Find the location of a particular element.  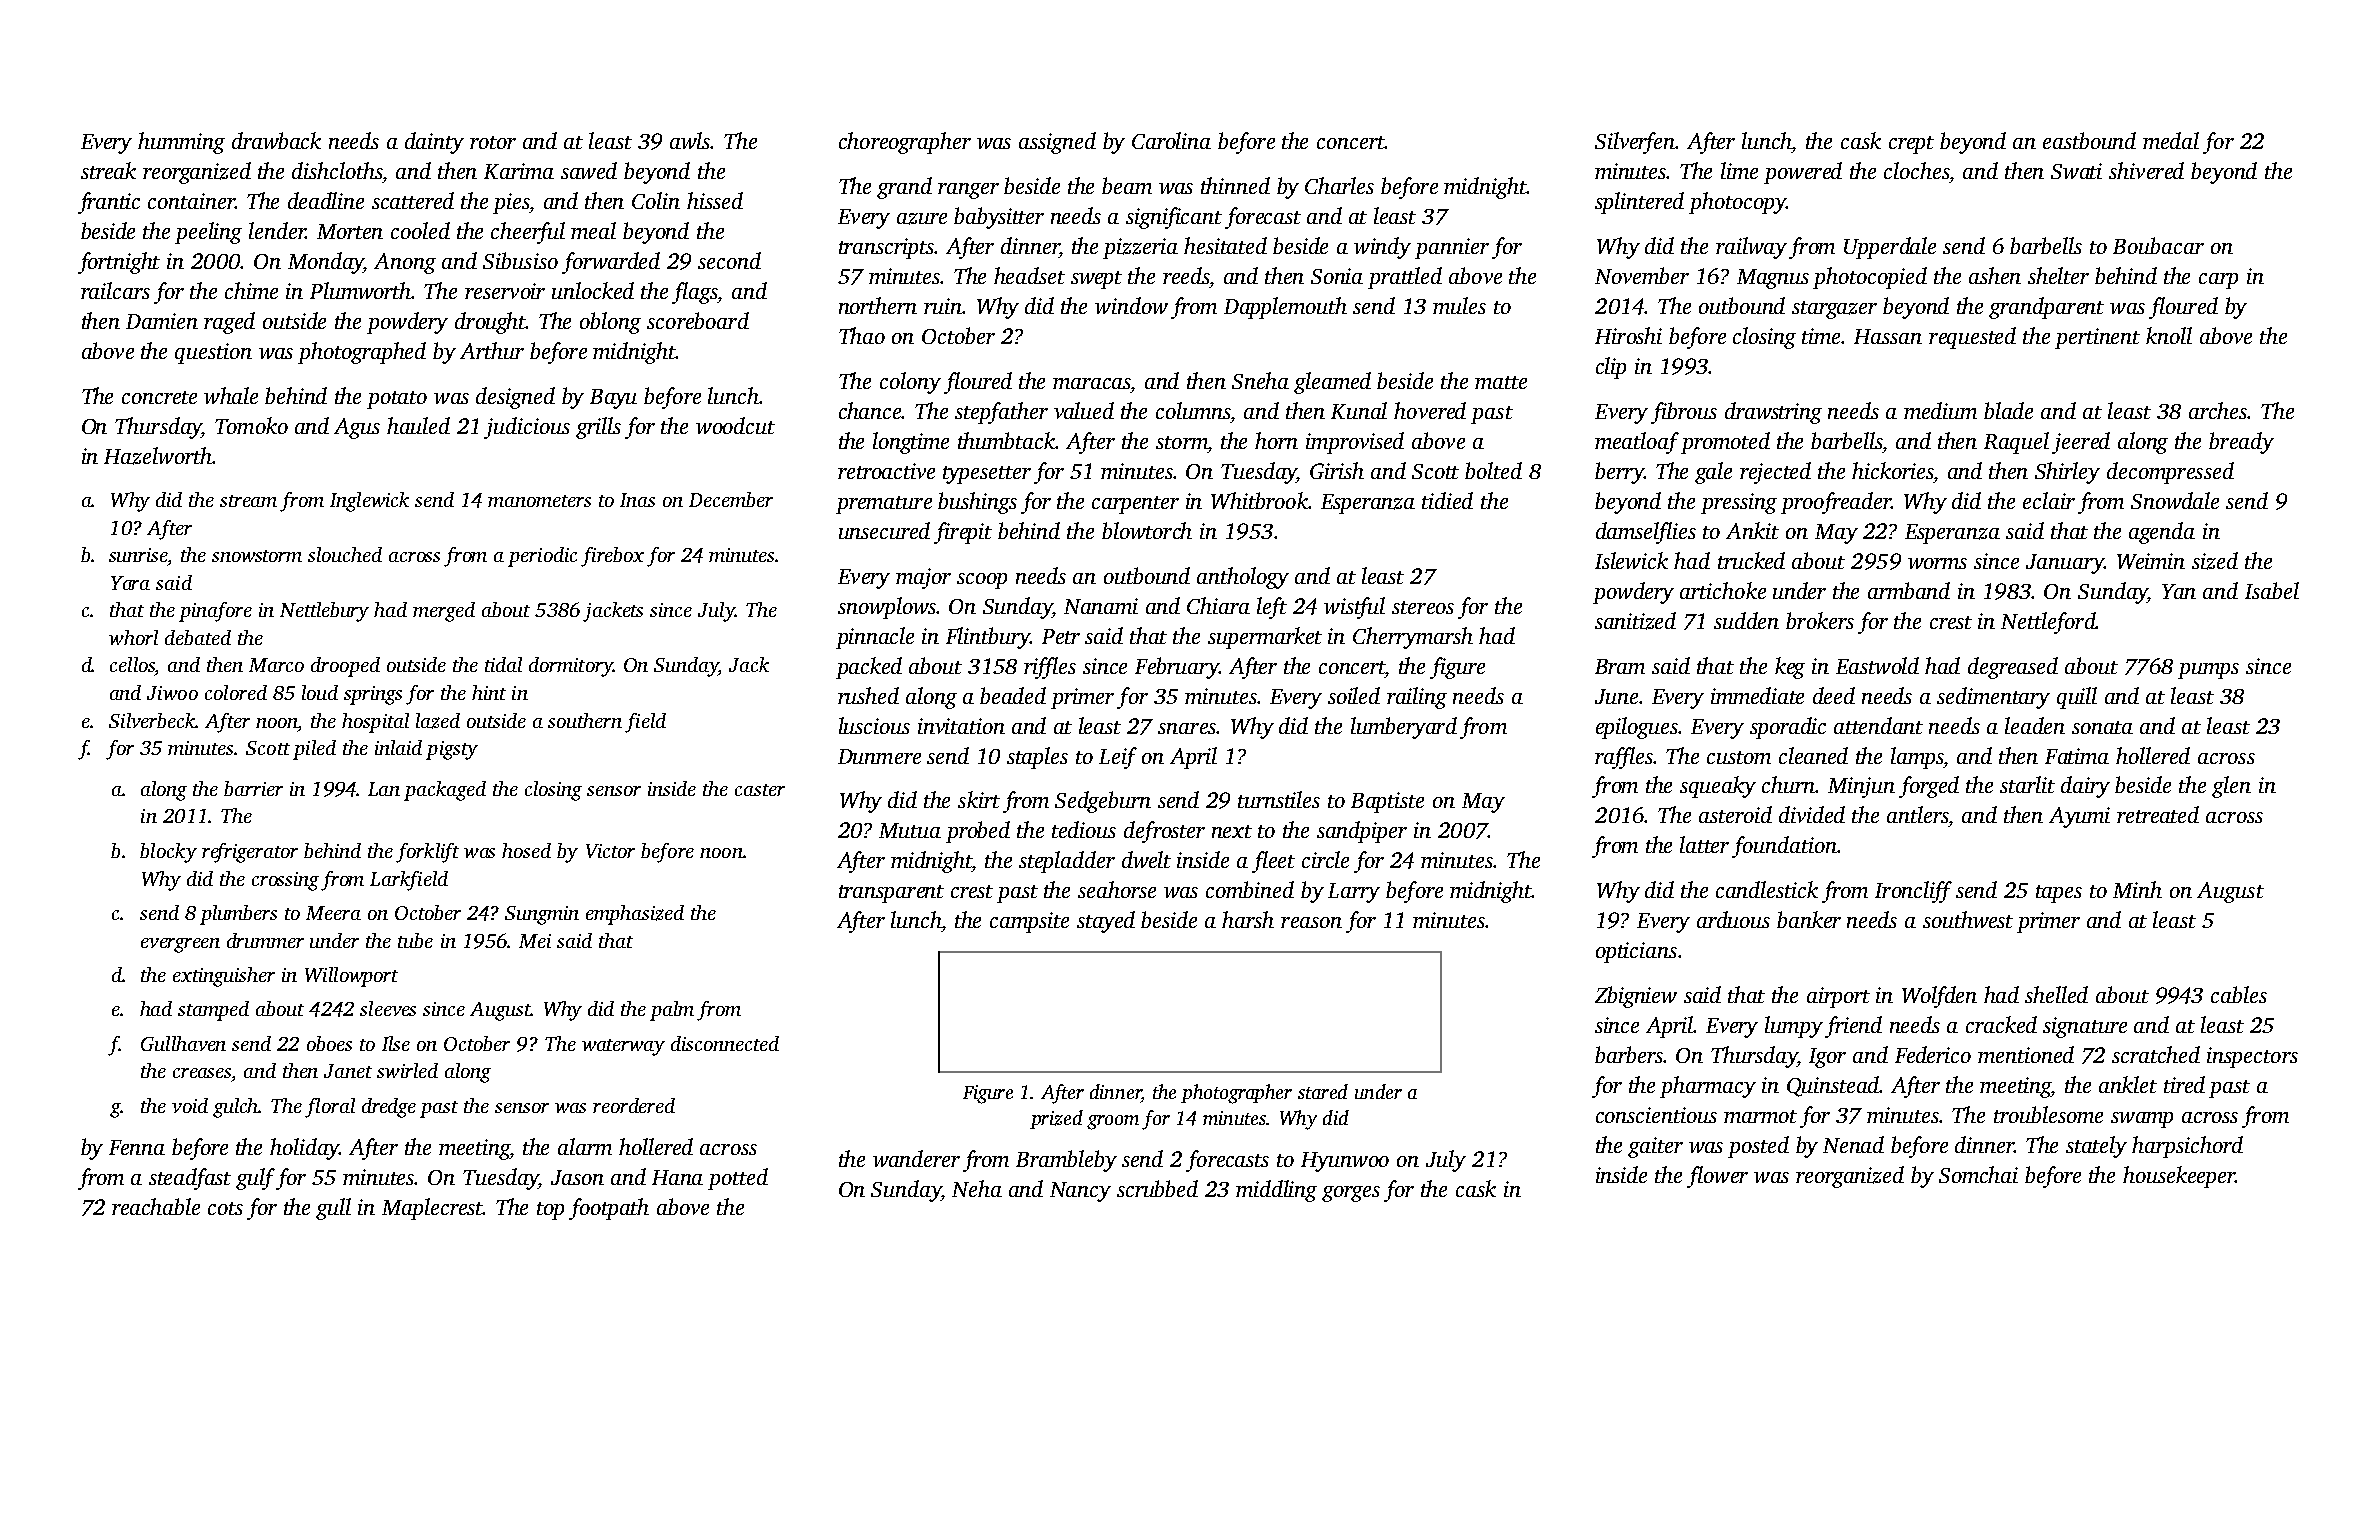

top is located at coordinates (550, 1211).
